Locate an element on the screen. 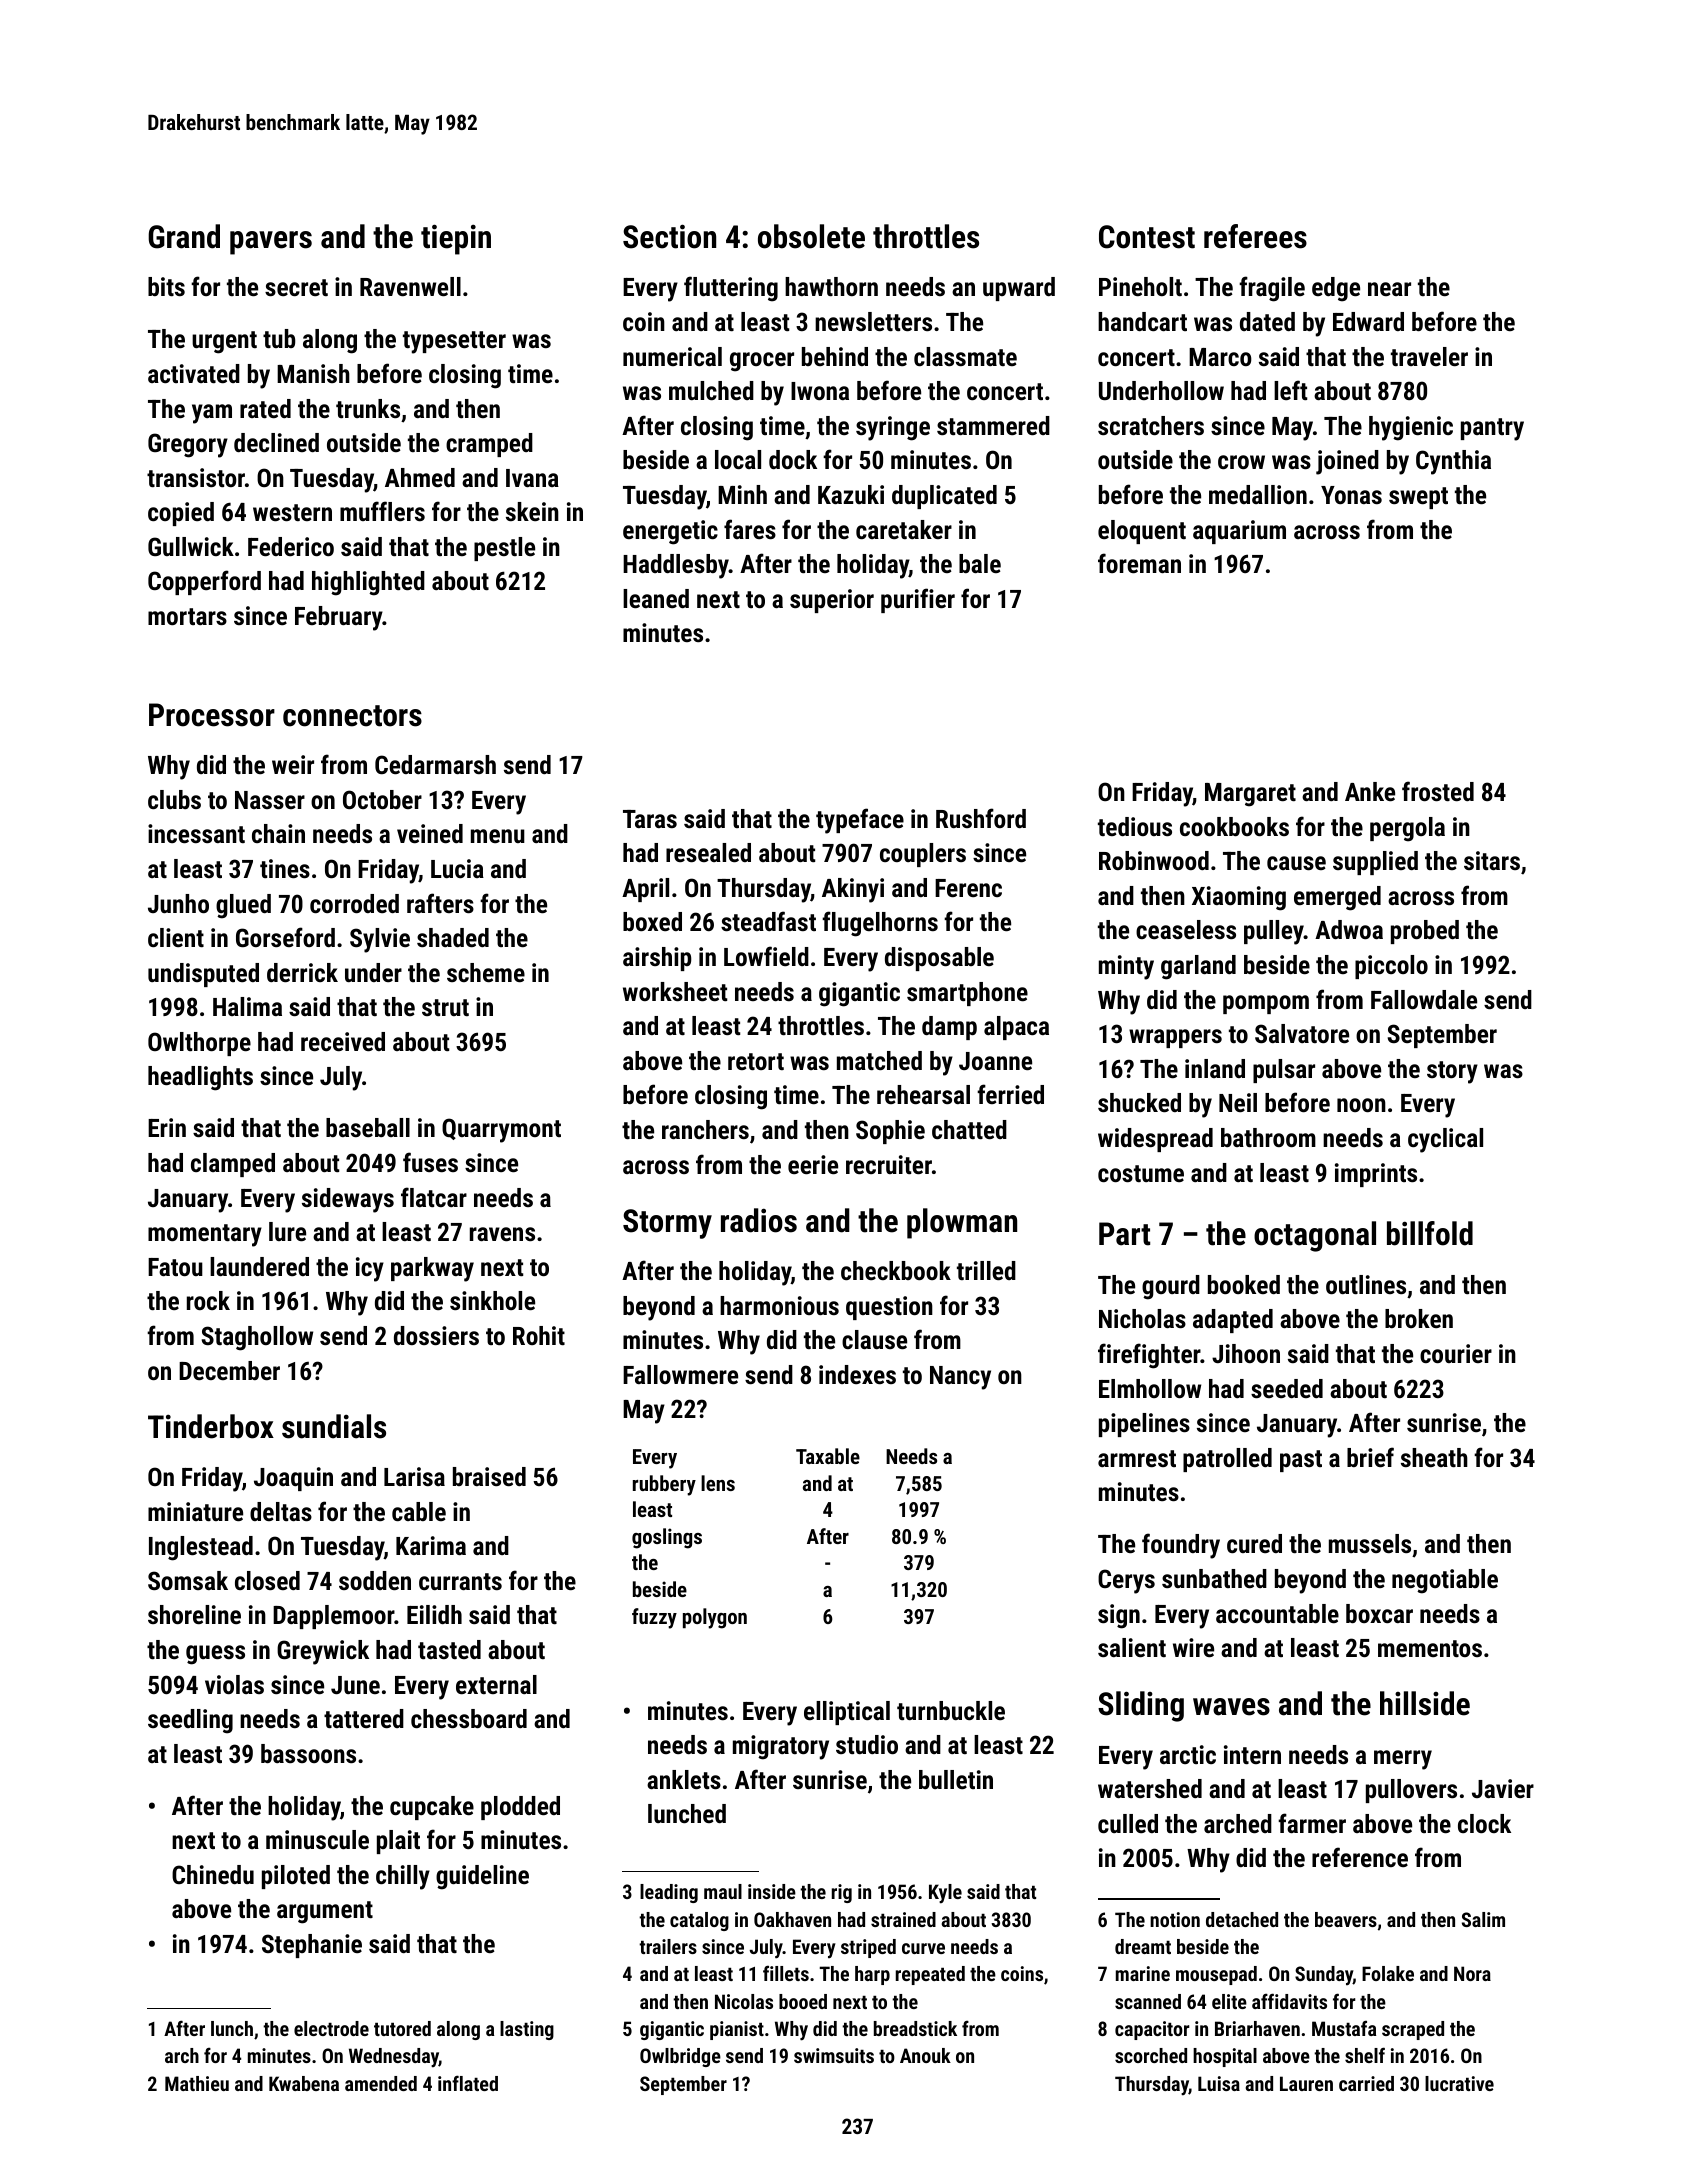  referees is located at coordinates (1255, 236).
